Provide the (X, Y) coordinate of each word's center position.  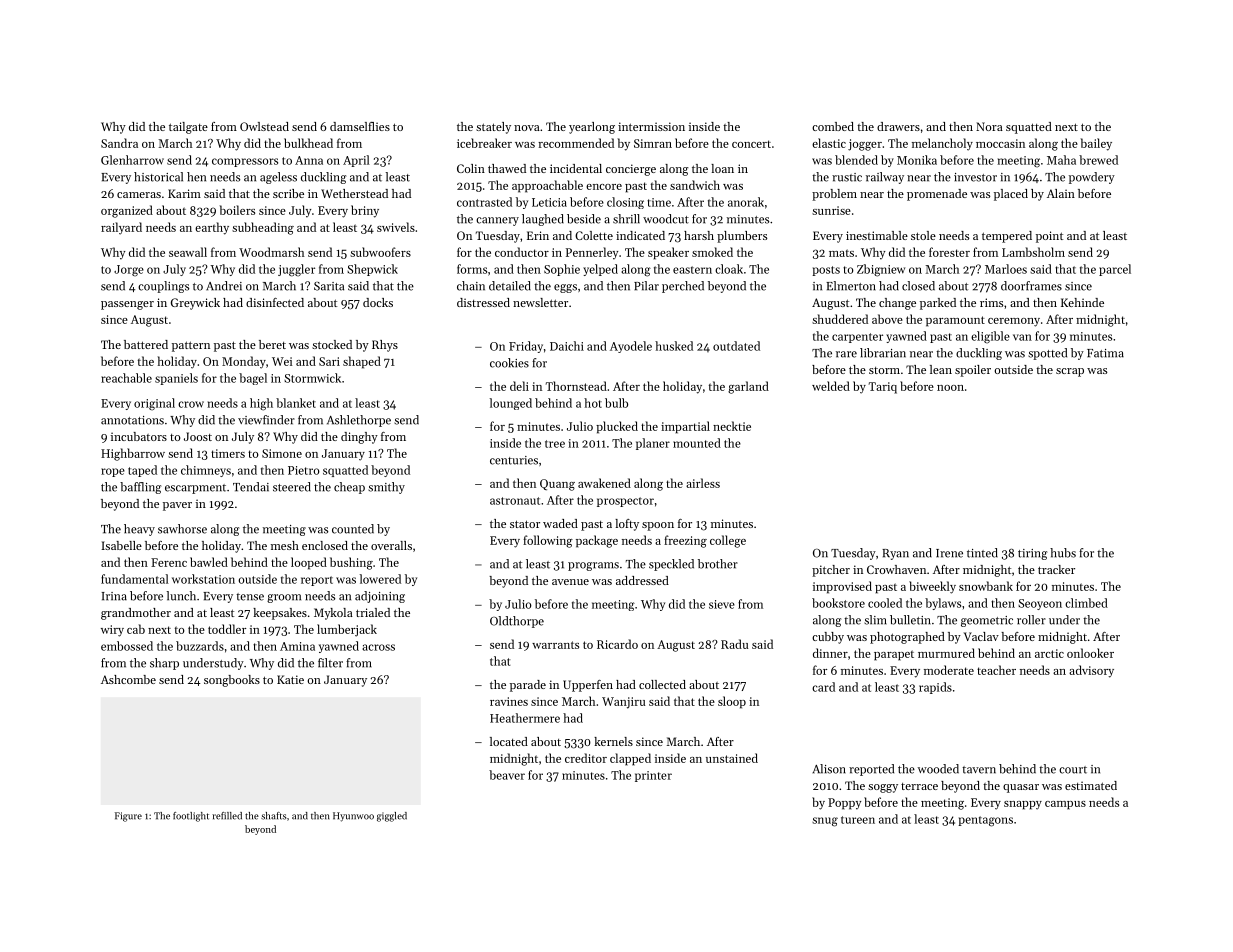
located (509, 741)
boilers (237, 210)
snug (825, 822)
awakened (604, 483)
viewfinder (266, 420)
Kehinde (1082, 302)
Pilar (646, 286)
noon (950, 388)
